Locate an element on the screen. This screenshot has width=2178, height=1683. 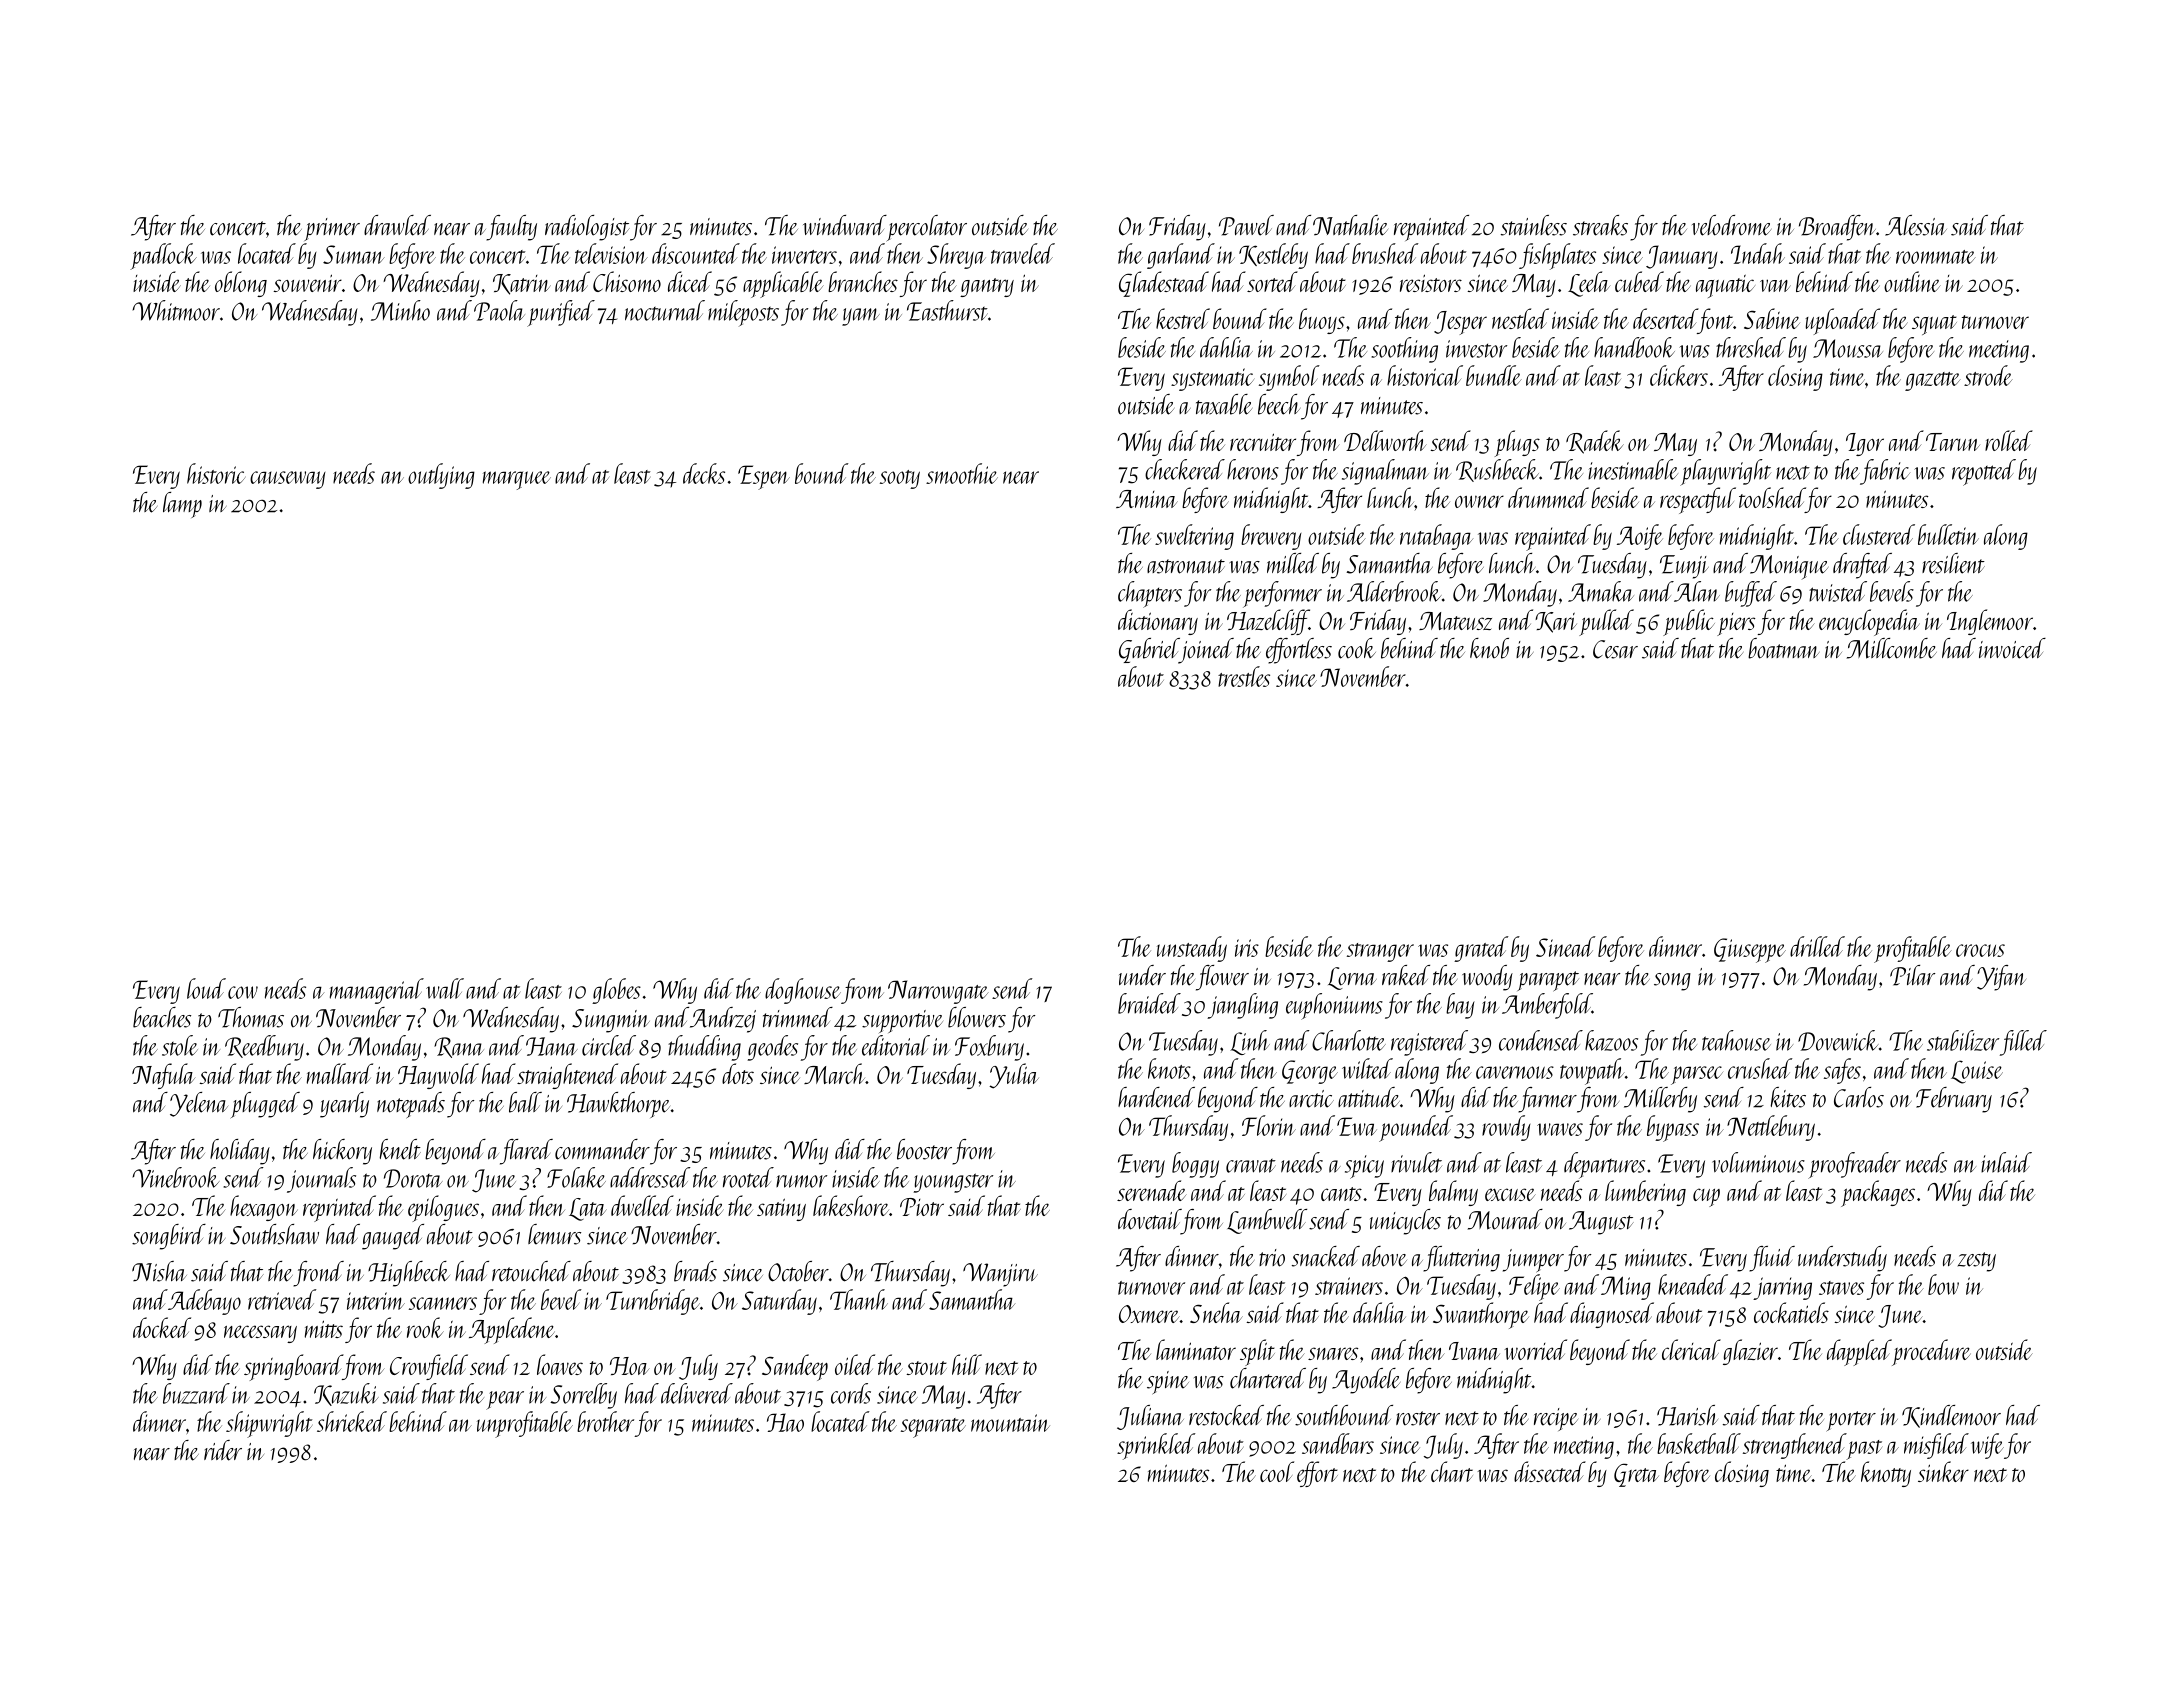
Cesar is located at coordinates (1615, 649).
